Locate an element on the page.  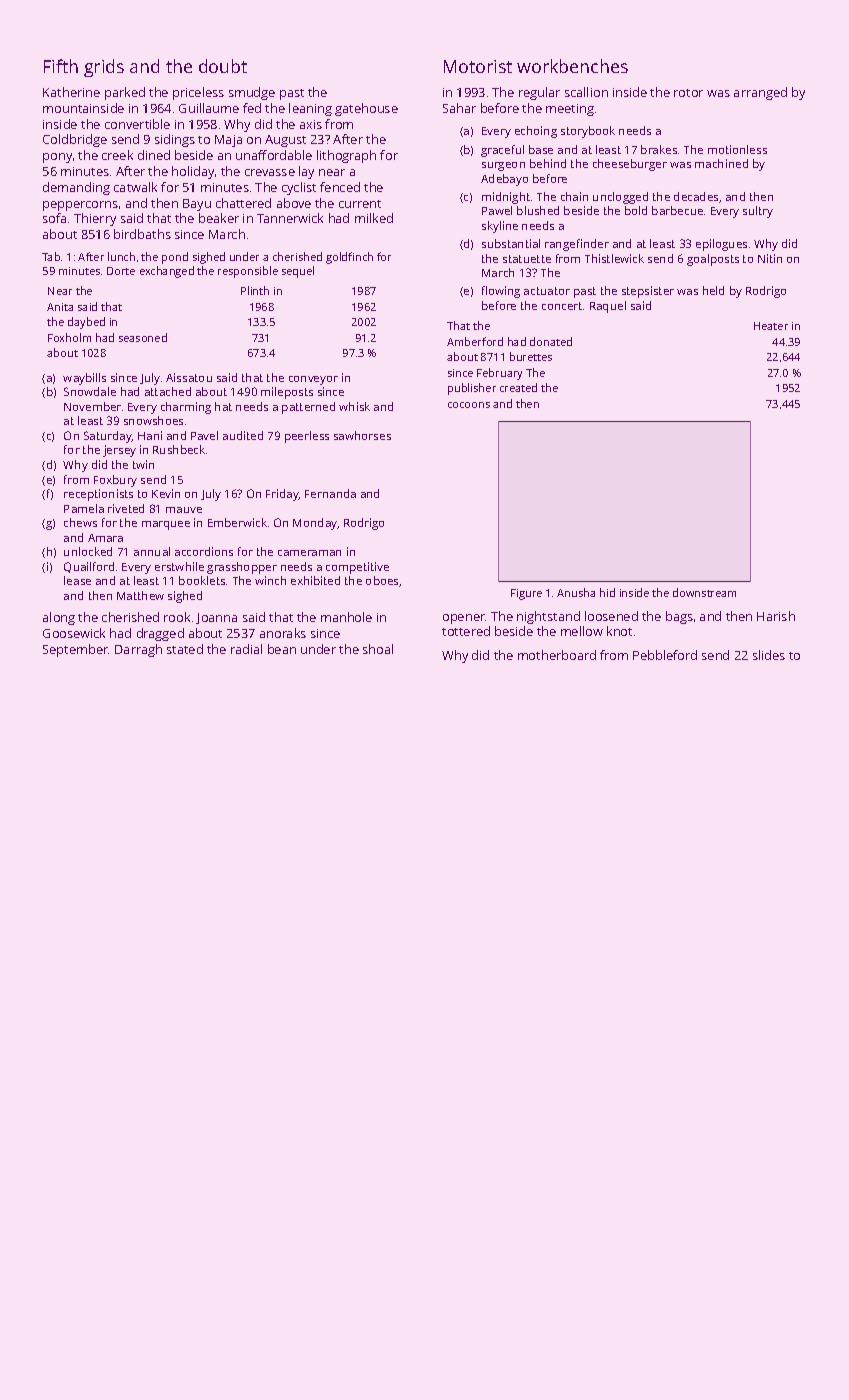
winch is located at coordinates (270, 580).
